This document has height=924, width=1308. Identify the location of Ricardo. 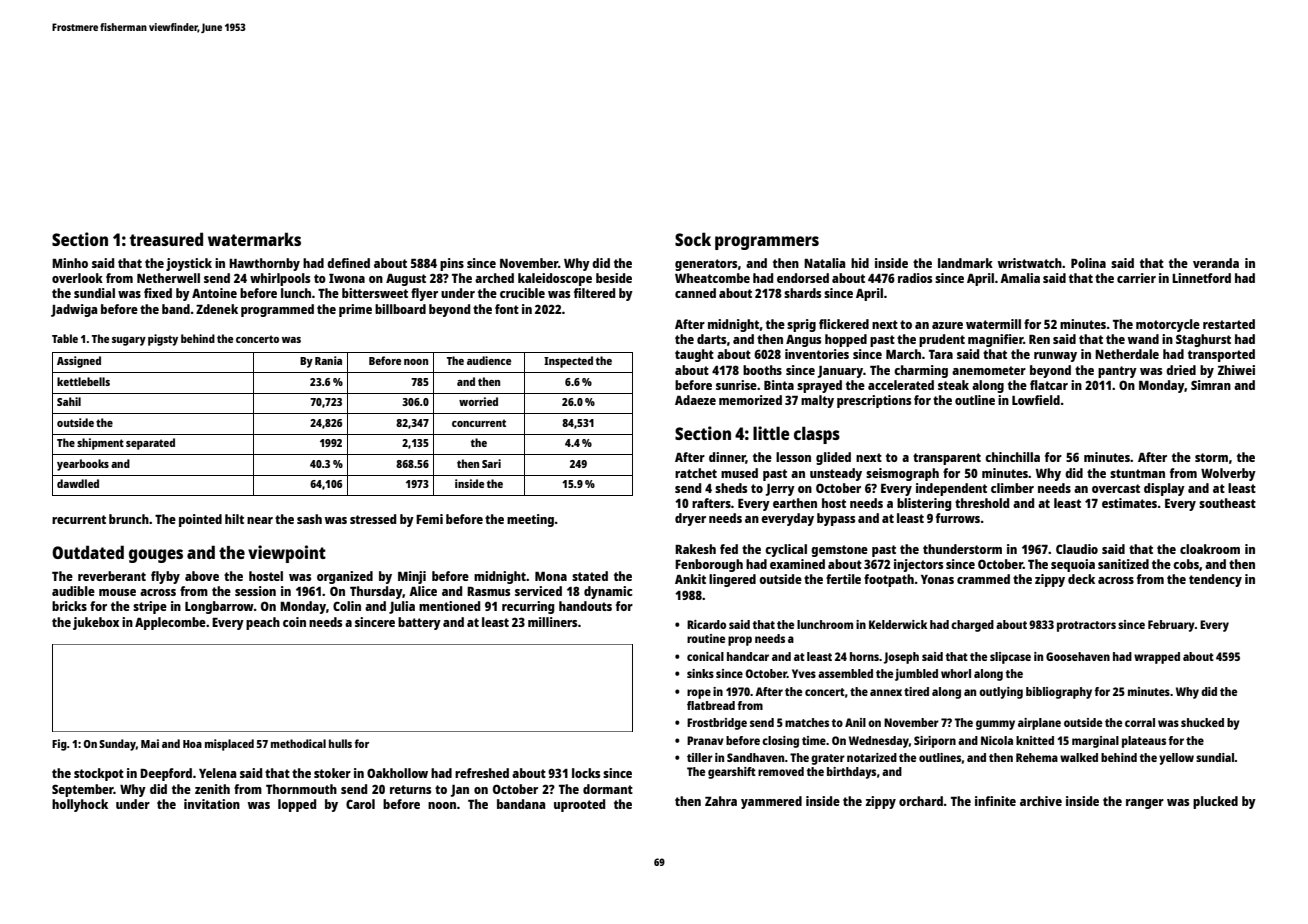
(706, 624).
